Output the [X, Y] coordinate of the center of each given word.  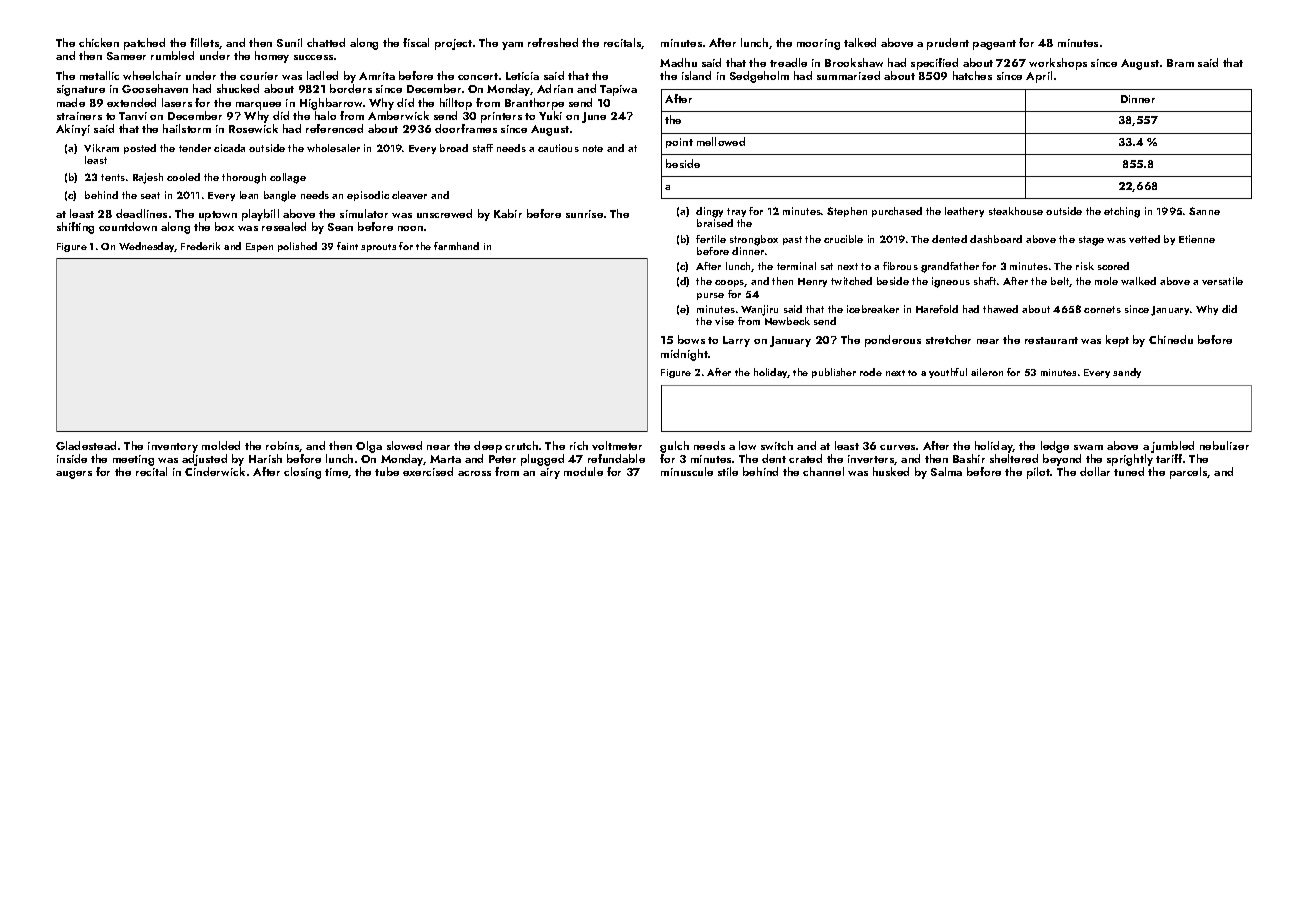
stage [1091, 241]
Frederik [200, 246]
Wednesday [147, 247]
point [679, 143]
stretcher [948, 339]
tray [736, 212]
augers [74, 475]
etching [1122, 212]
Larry [736, 341]
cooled [183, 177]
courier [259, 76]
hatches [972, 75]
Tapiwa [618, 90]
